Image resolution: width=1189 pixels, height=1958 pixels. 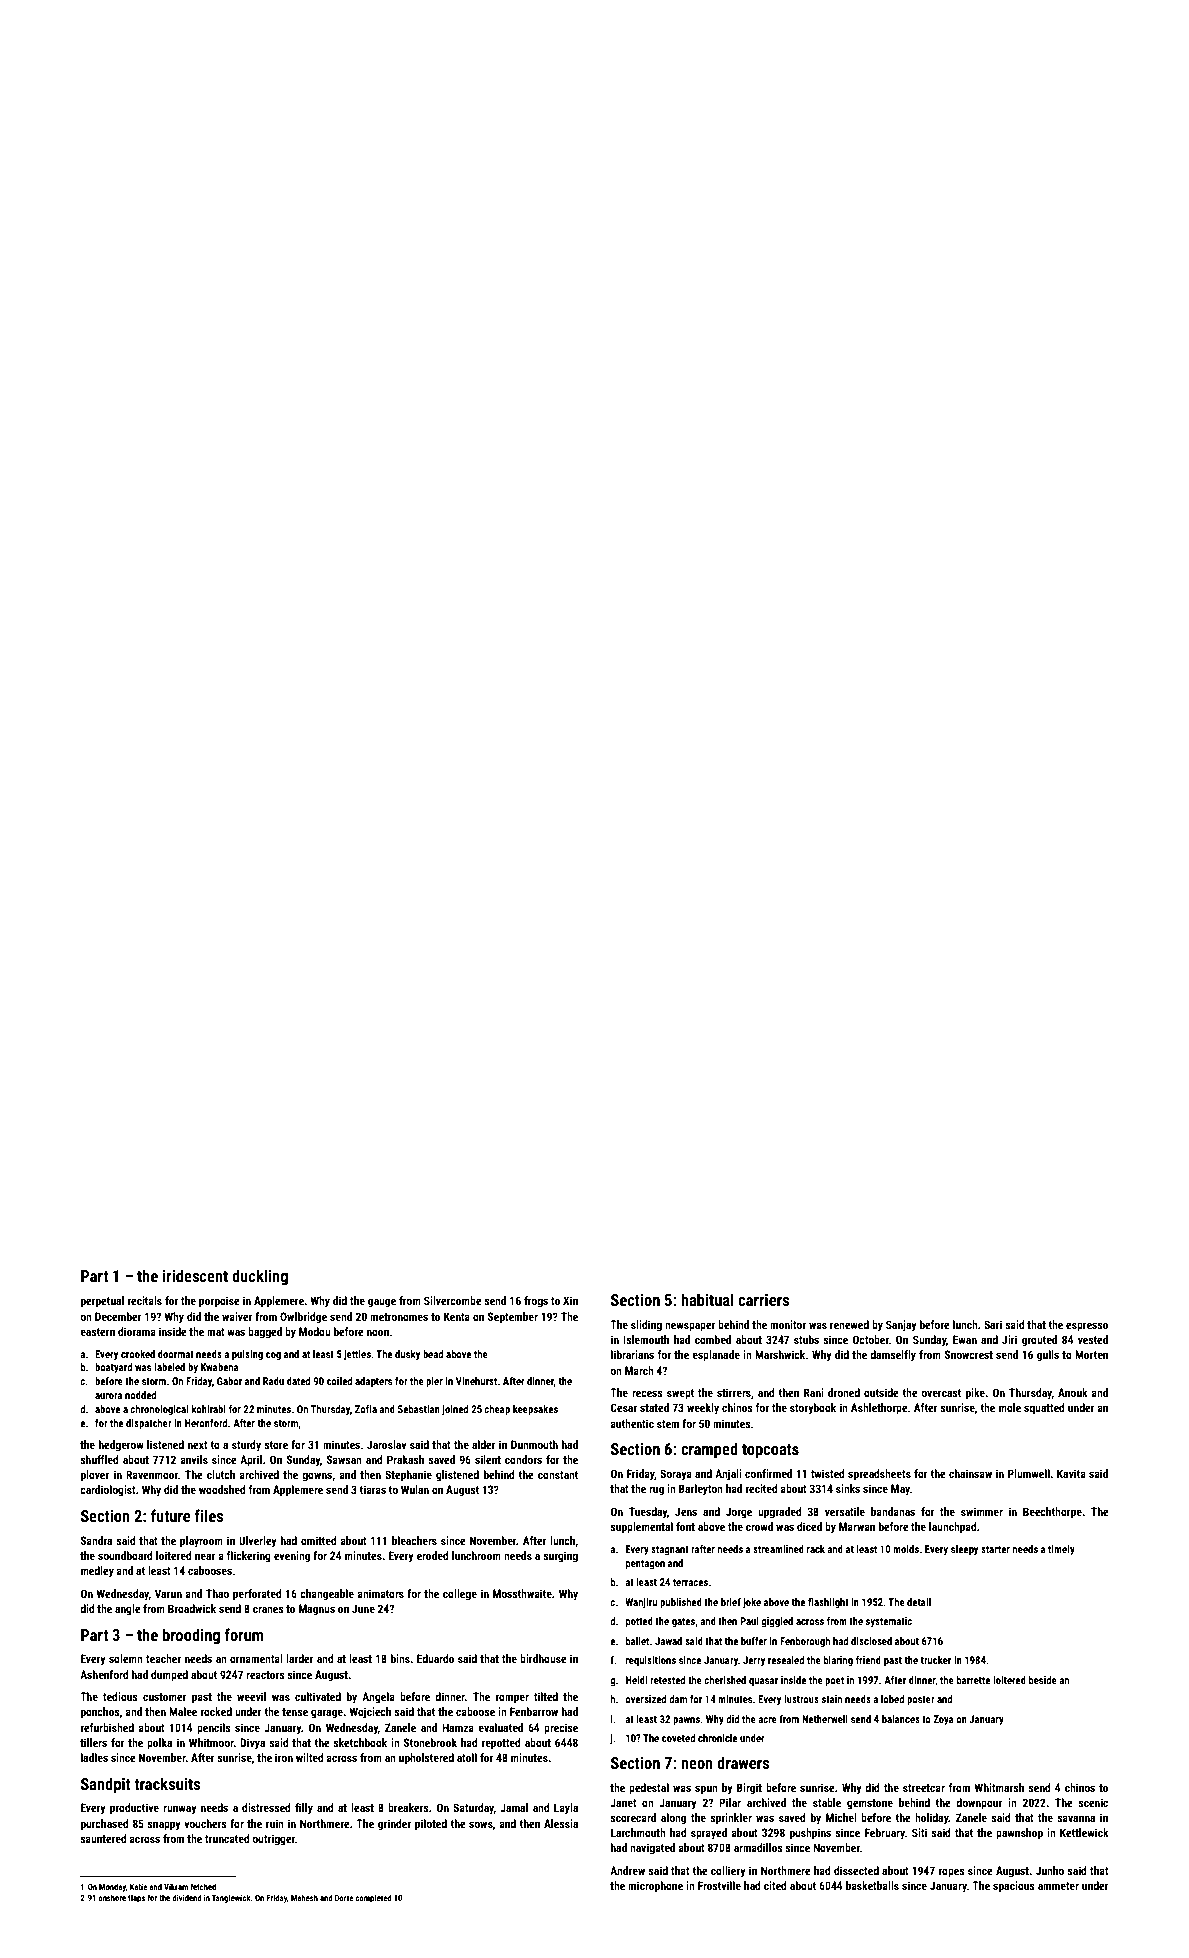 I want to click on Owlbridge, so click(x=303, y=1318).
